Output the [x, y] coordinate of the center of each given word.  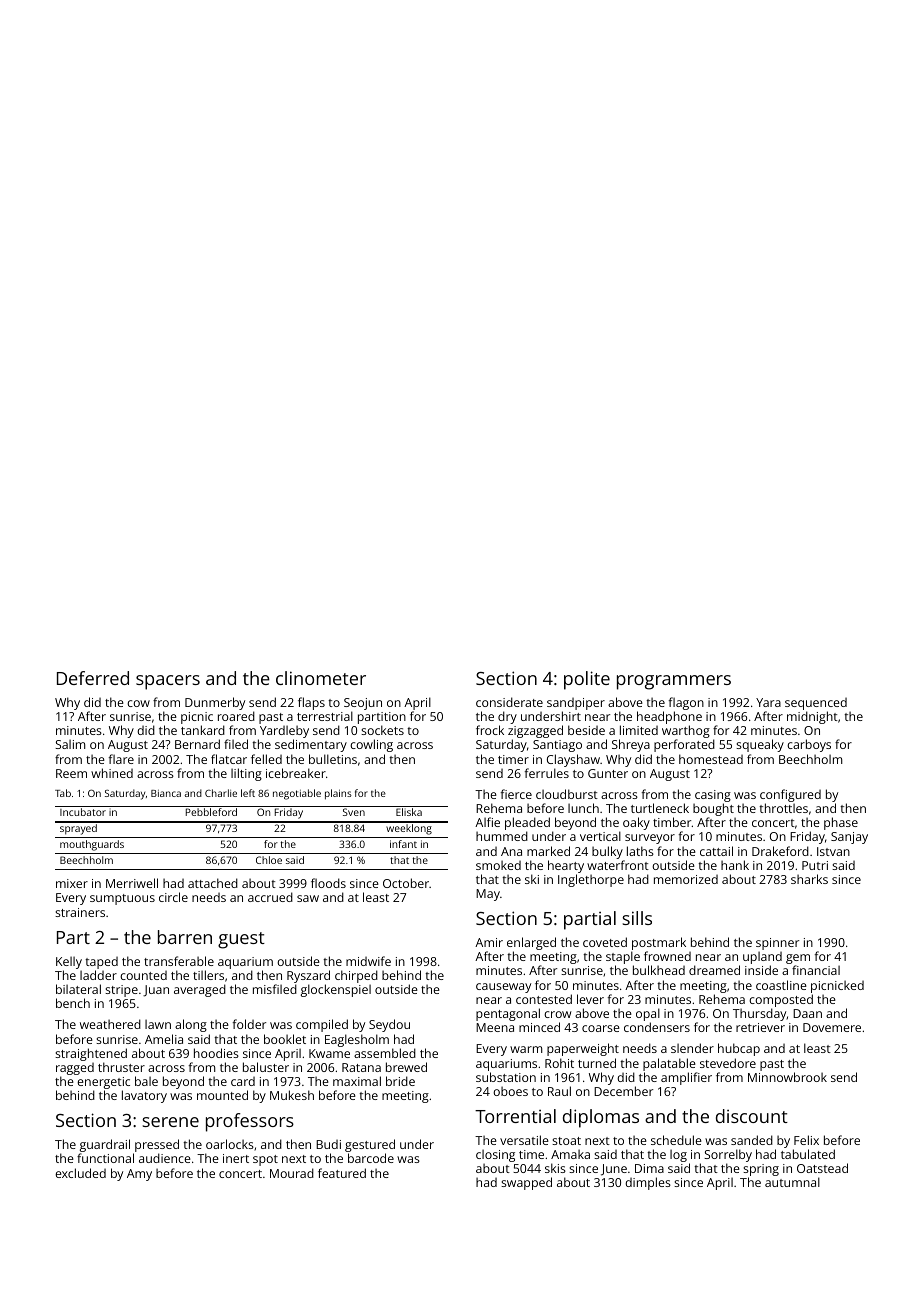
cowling [371, 745]
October [406, 883]
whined [112, 773]
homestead [711, 759]
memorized [686, 879]
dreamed [714, 970]
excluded [80, 1173]
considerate [509, 702]
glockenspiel [336, 990]
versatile [524, 1140]
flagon [686, 703]
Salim [70, 744]
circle [173, 897]
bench [73, 1003]
